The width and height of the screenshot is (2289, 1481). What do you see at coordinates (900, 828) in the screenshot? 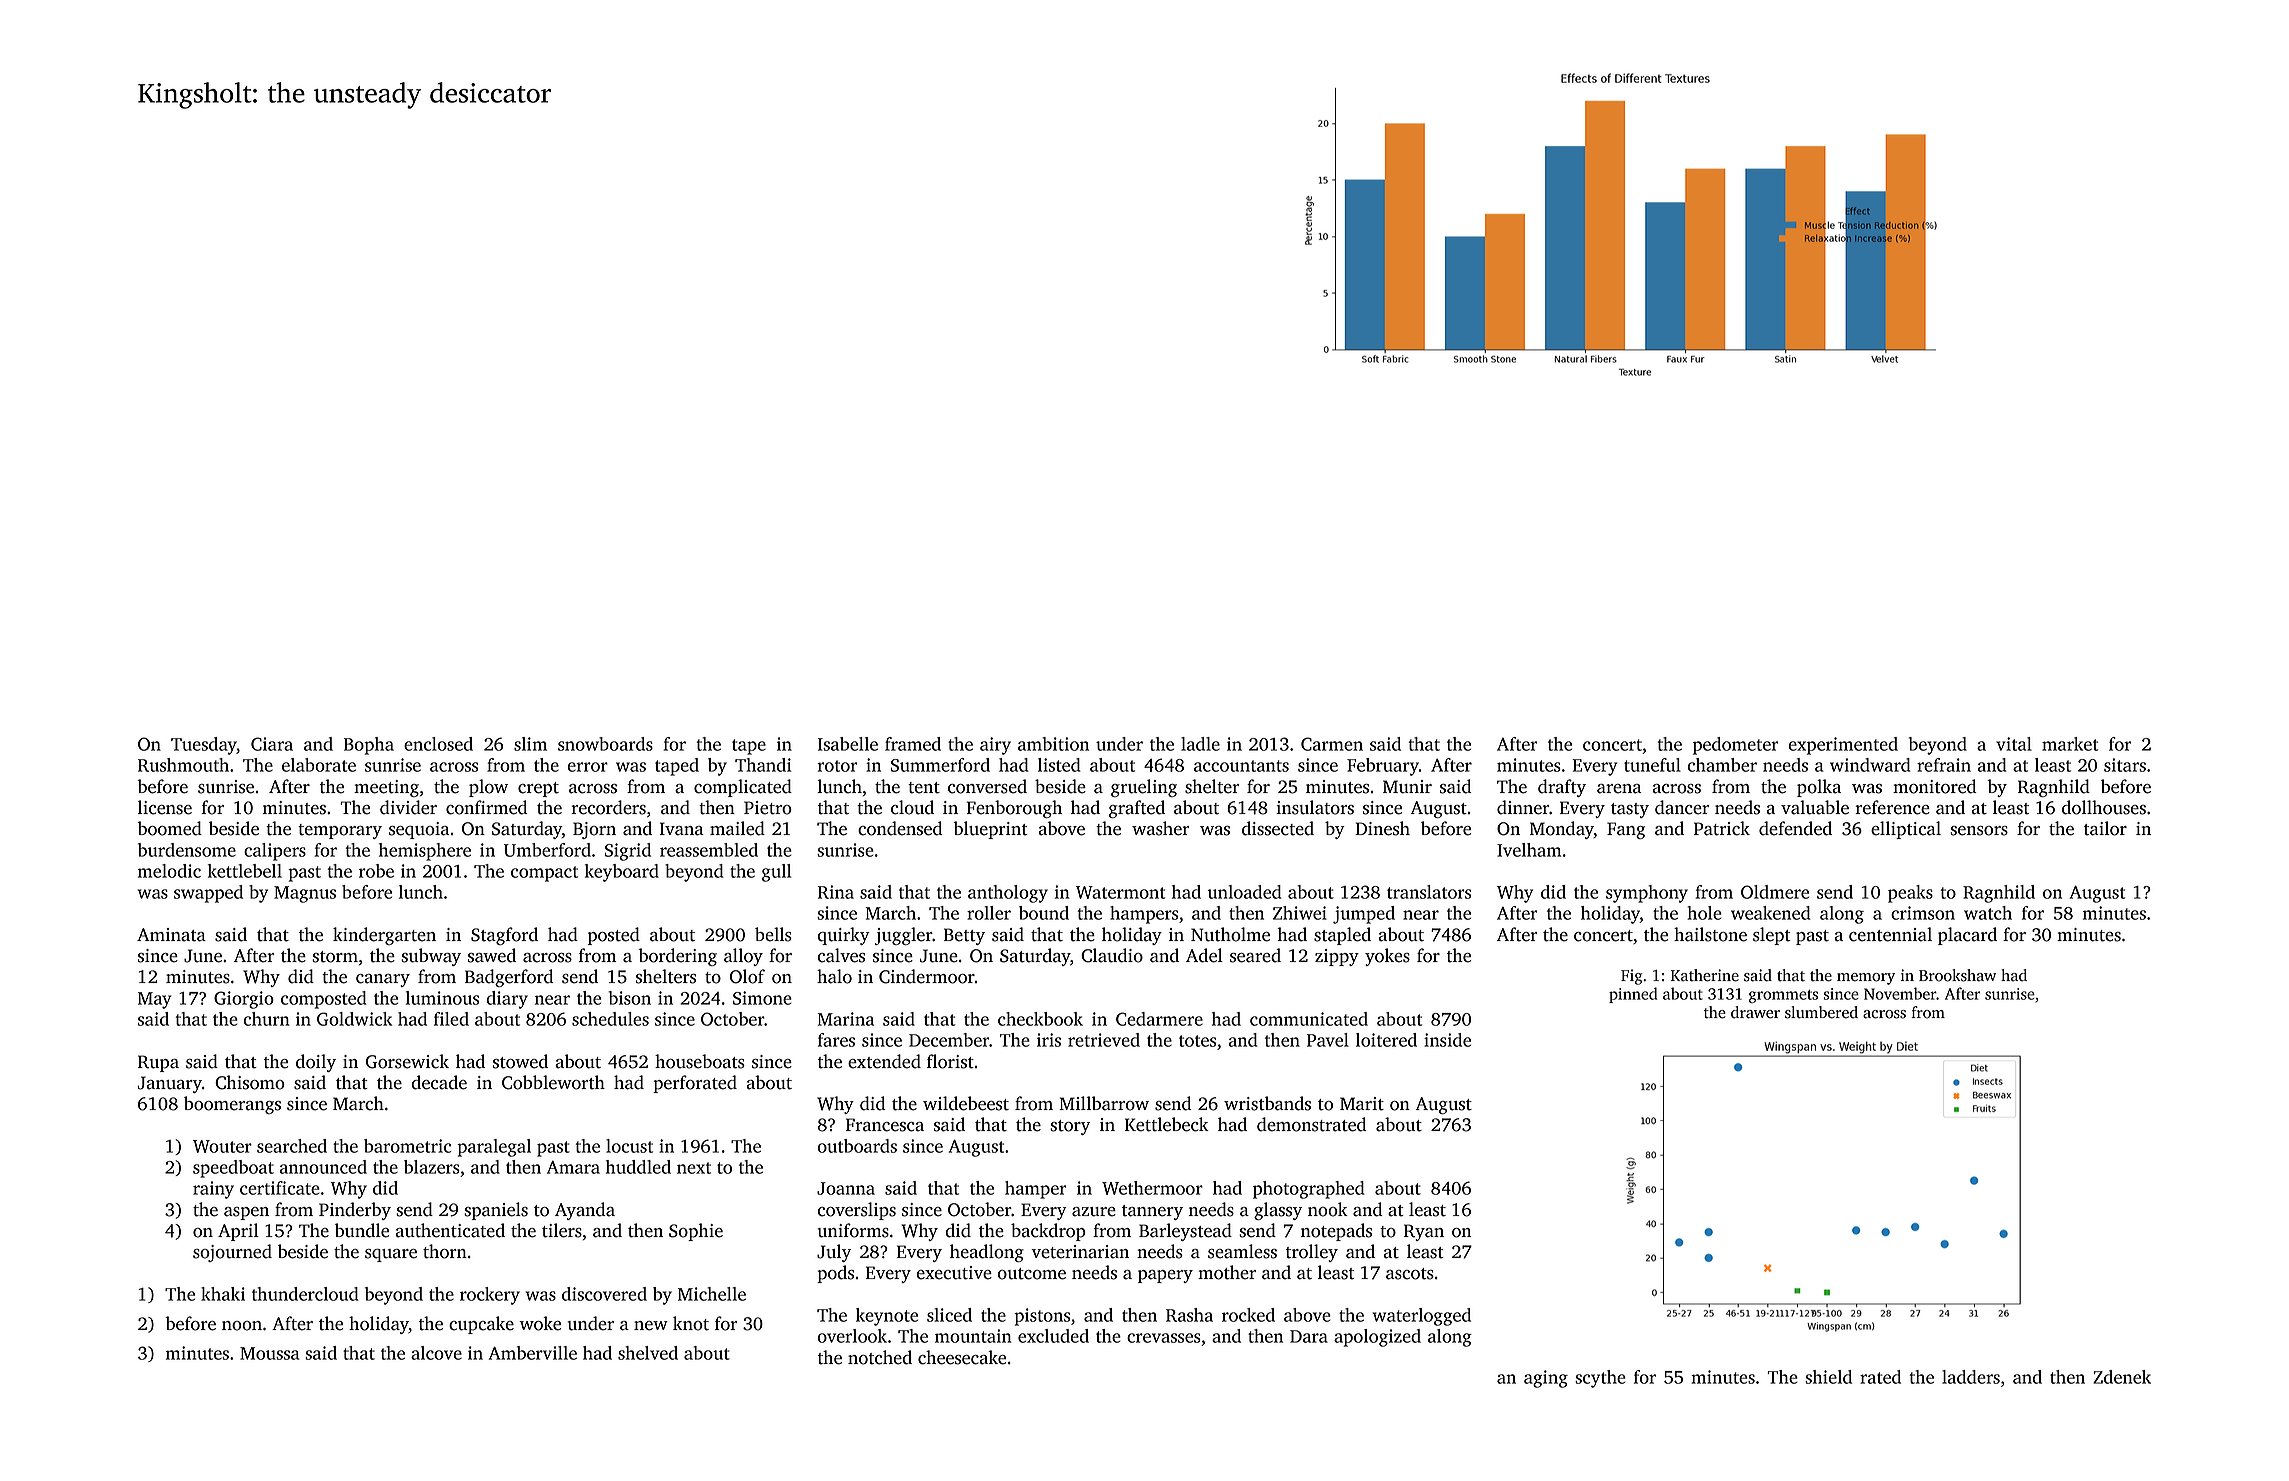
I see `condensed` at bounding box center [900, 828].
